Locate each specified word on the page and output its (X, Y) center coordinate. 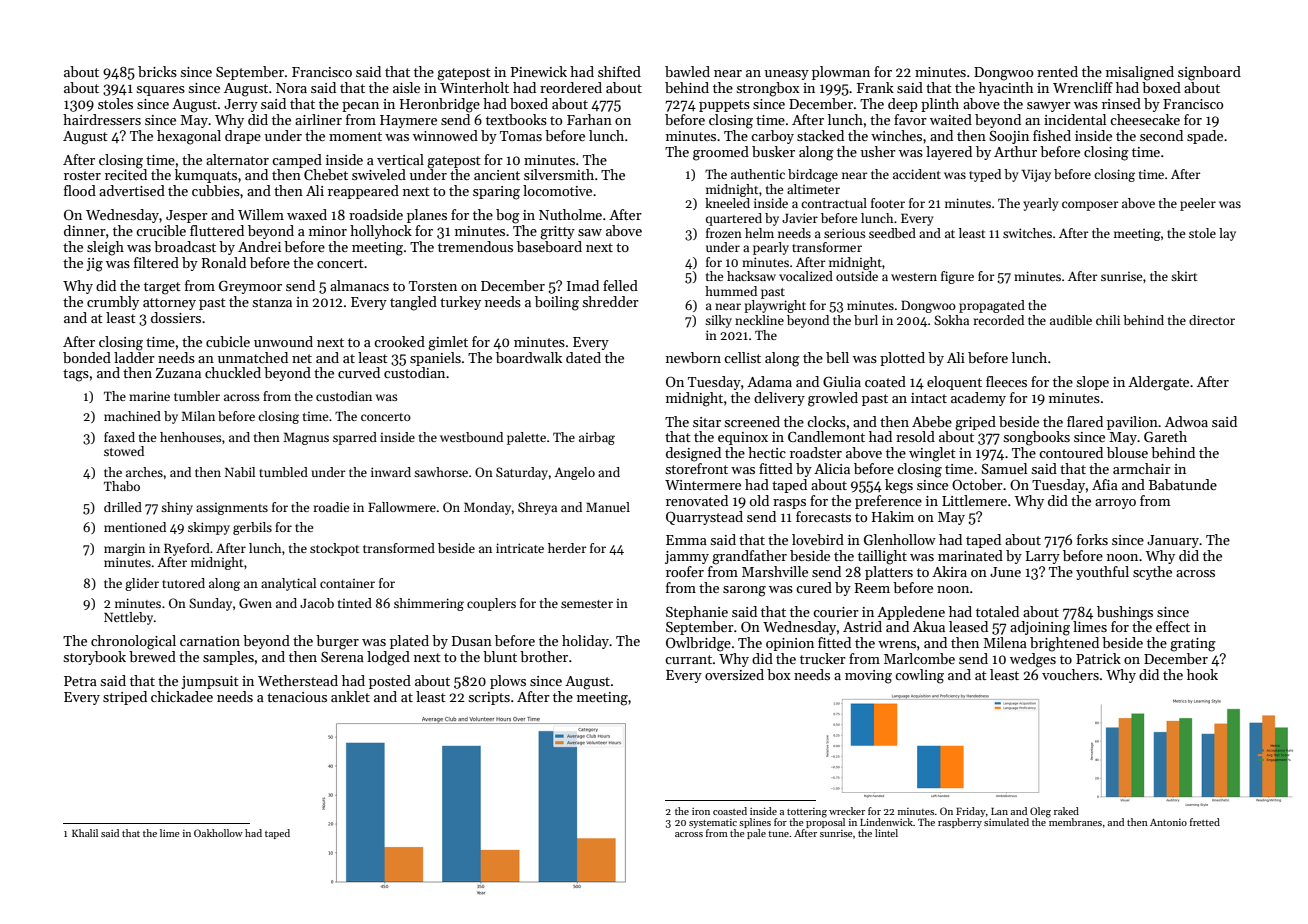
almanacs (359, 285)
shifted (619, 71)
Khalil (85, 833)
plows (508, 682)
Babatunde (1183, 484)
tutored (183, 583)
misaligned (1140, 73)
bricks (157, 71)
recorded (999, 320)
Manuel (608, 507)
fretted (1205, 822)
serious (845, 233)
